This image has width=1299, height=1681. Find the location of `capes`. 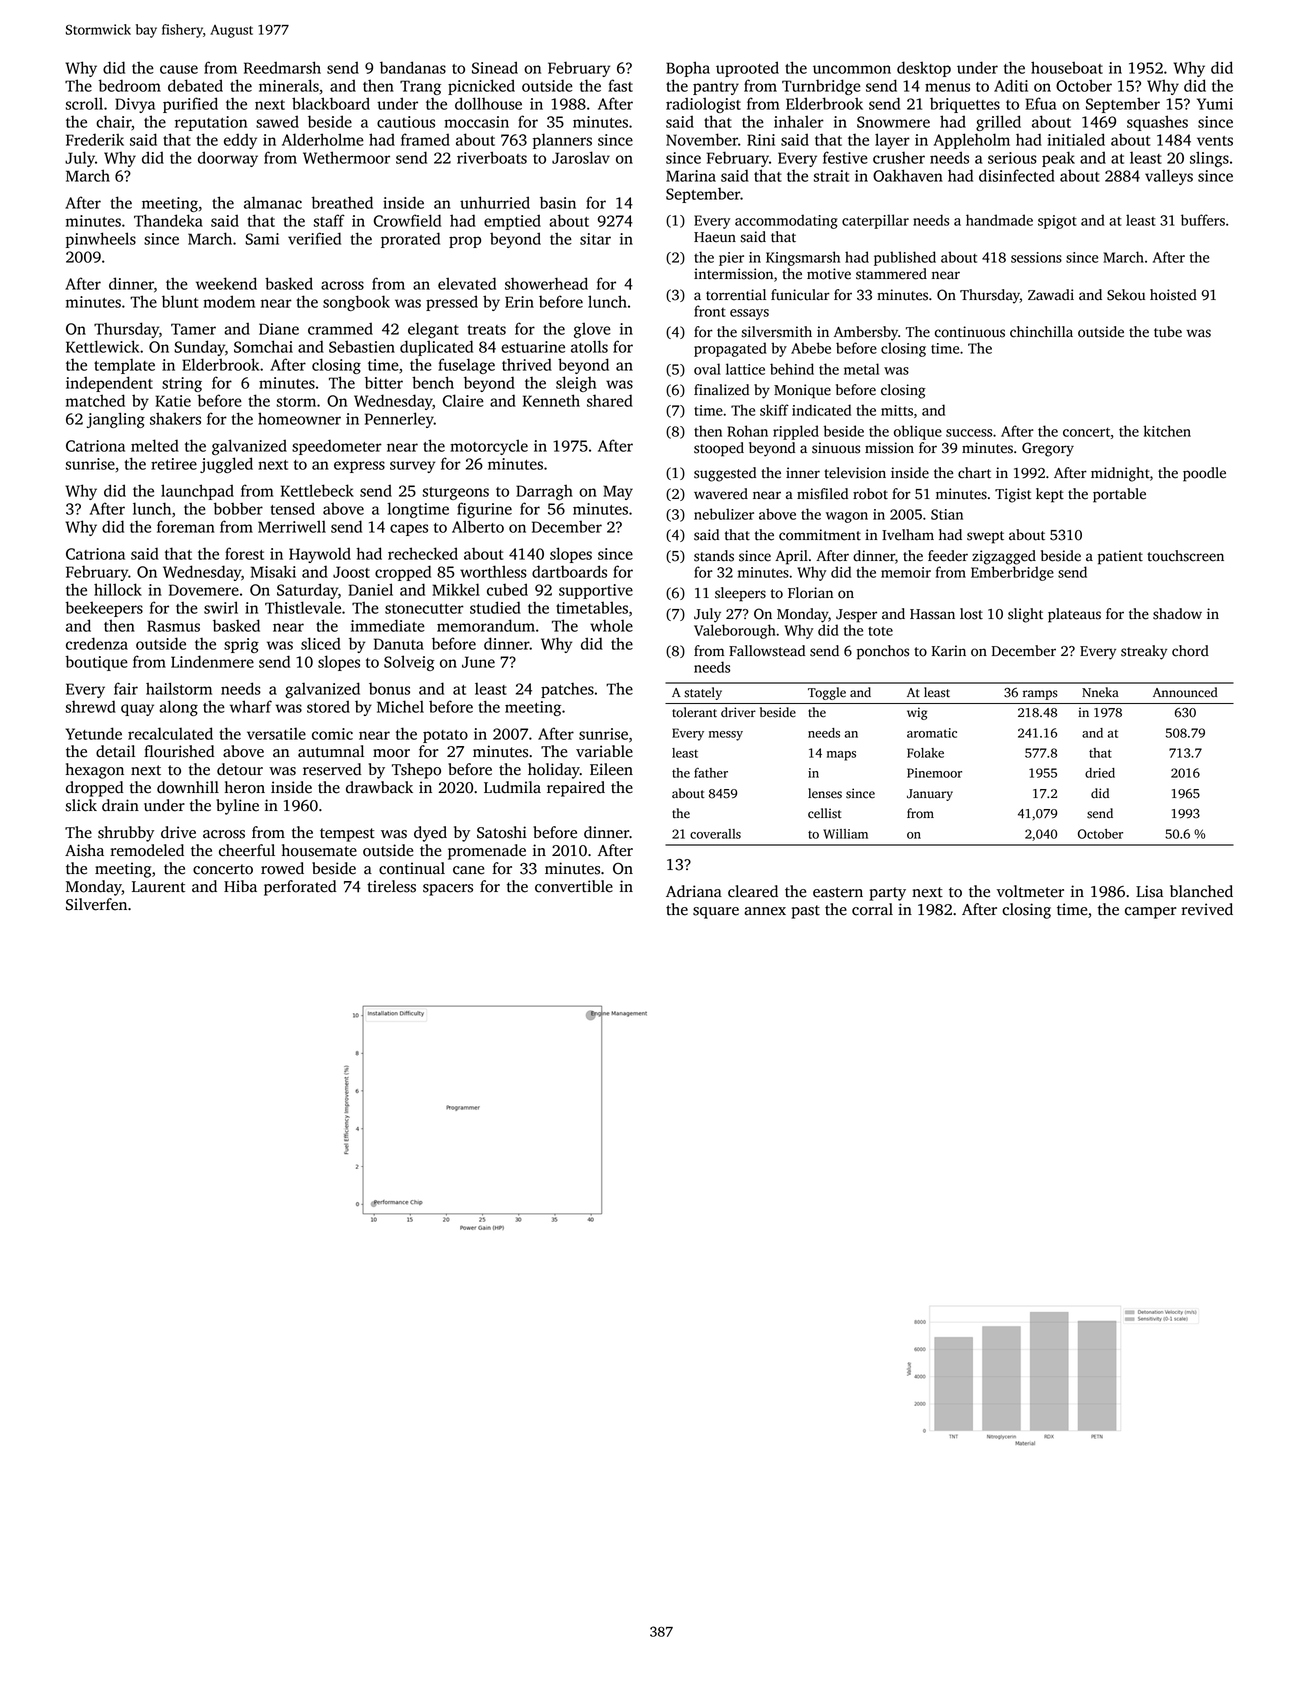

capes is located at coordinates (409, 530).
